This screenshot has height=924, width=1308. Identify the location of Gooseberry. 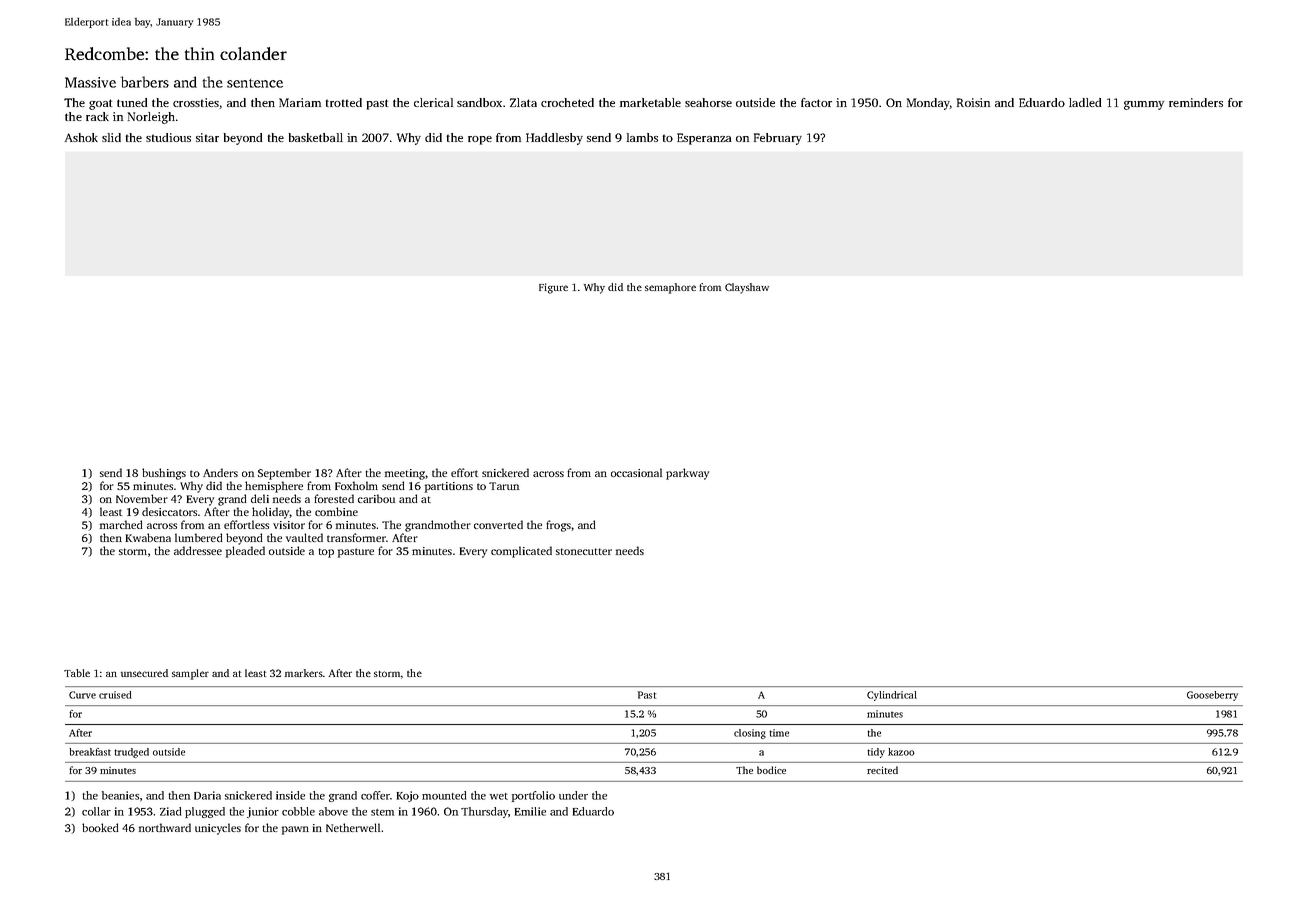
(1212, 696).
